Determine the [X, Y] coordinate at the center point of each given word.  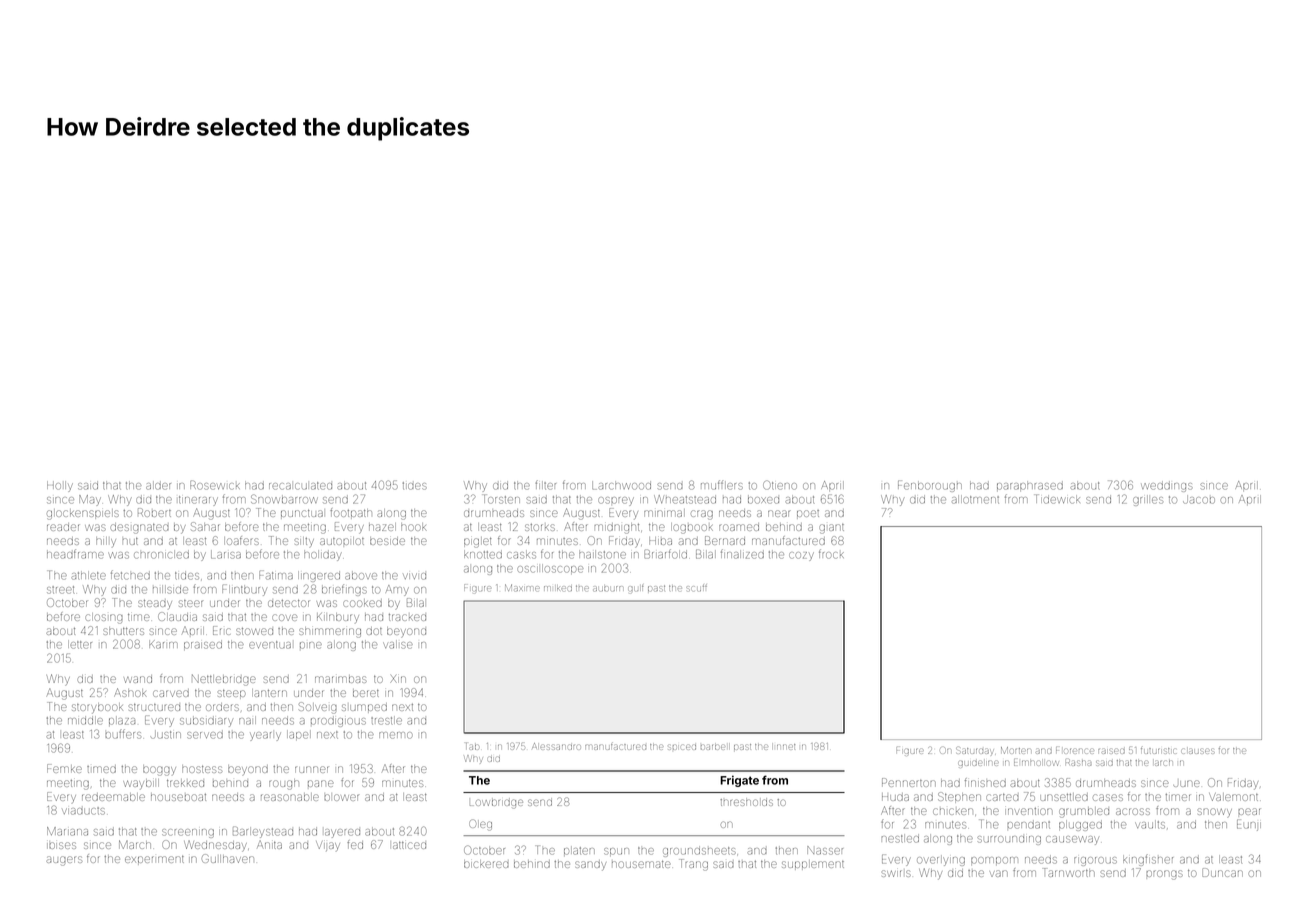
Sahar [205, 526]
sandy [590, 865]
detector [288, 603]
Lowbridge [496, 803]
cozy [801, 556]
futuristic [1159, 751]
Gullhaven [228, 858]
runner [311, 769]
